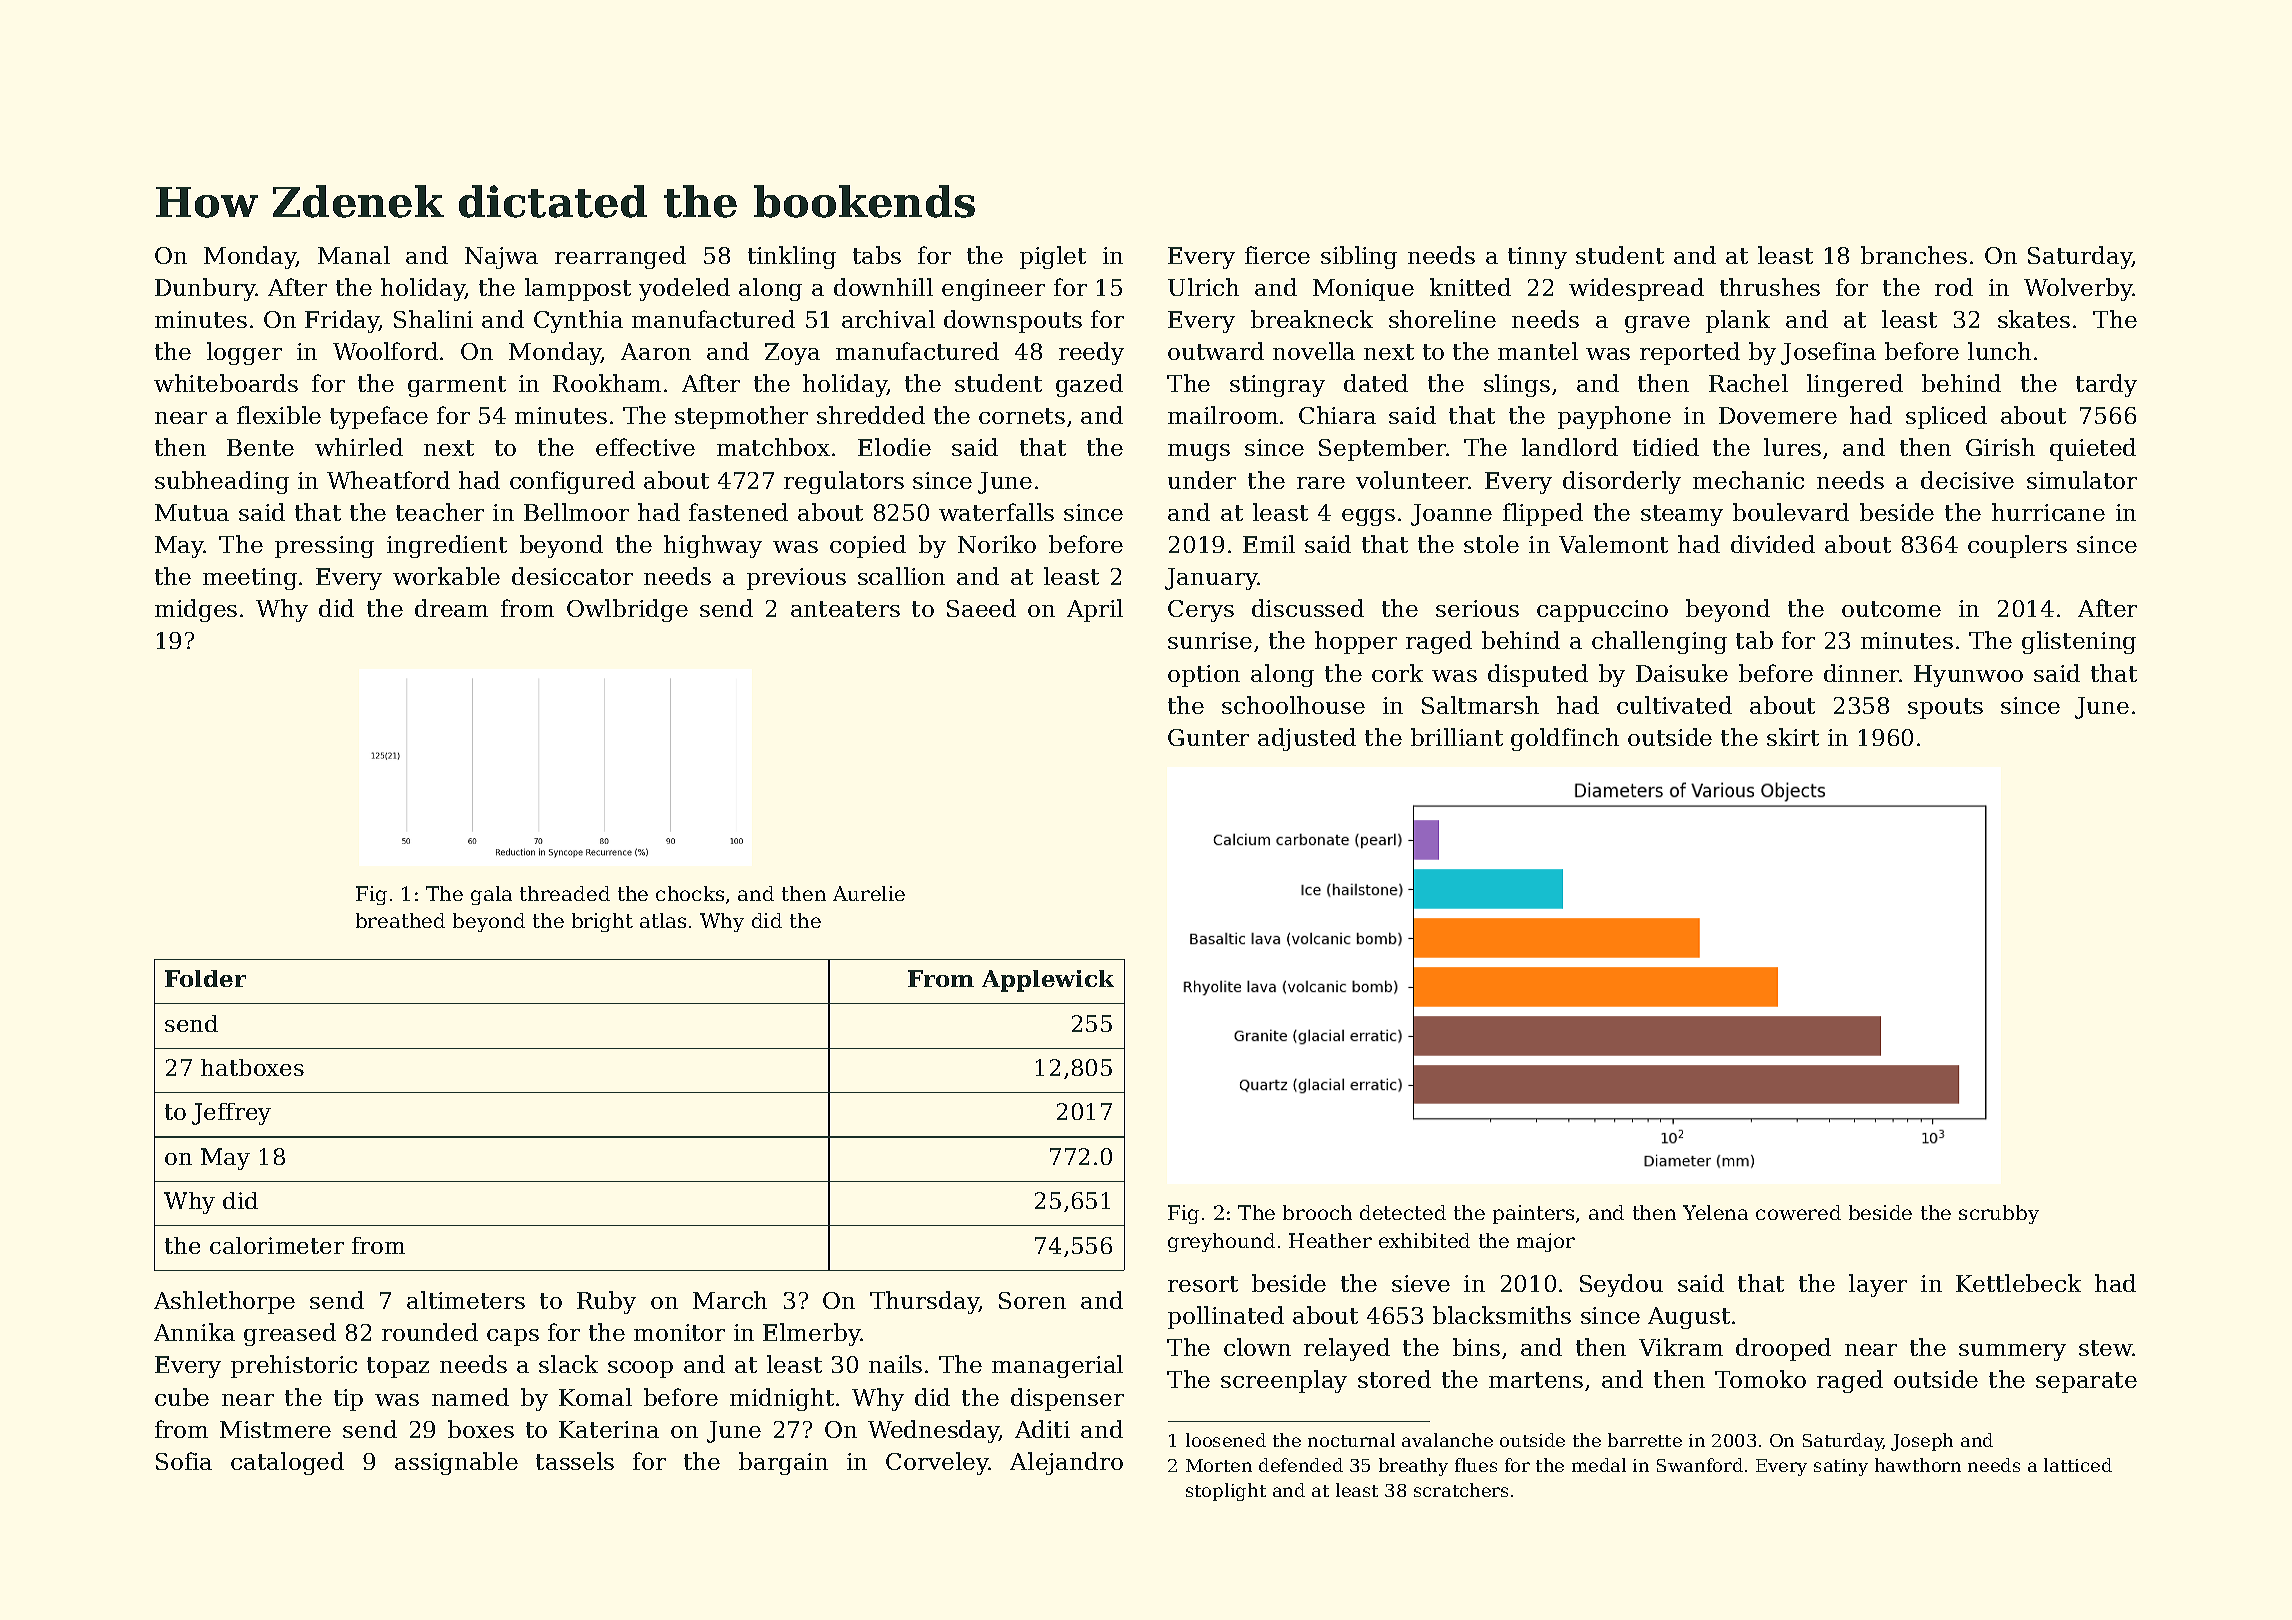  What do you see at coordinates (1798, 1212) in the page?
I see `cowered` at bounding box center [1798, 1212].
